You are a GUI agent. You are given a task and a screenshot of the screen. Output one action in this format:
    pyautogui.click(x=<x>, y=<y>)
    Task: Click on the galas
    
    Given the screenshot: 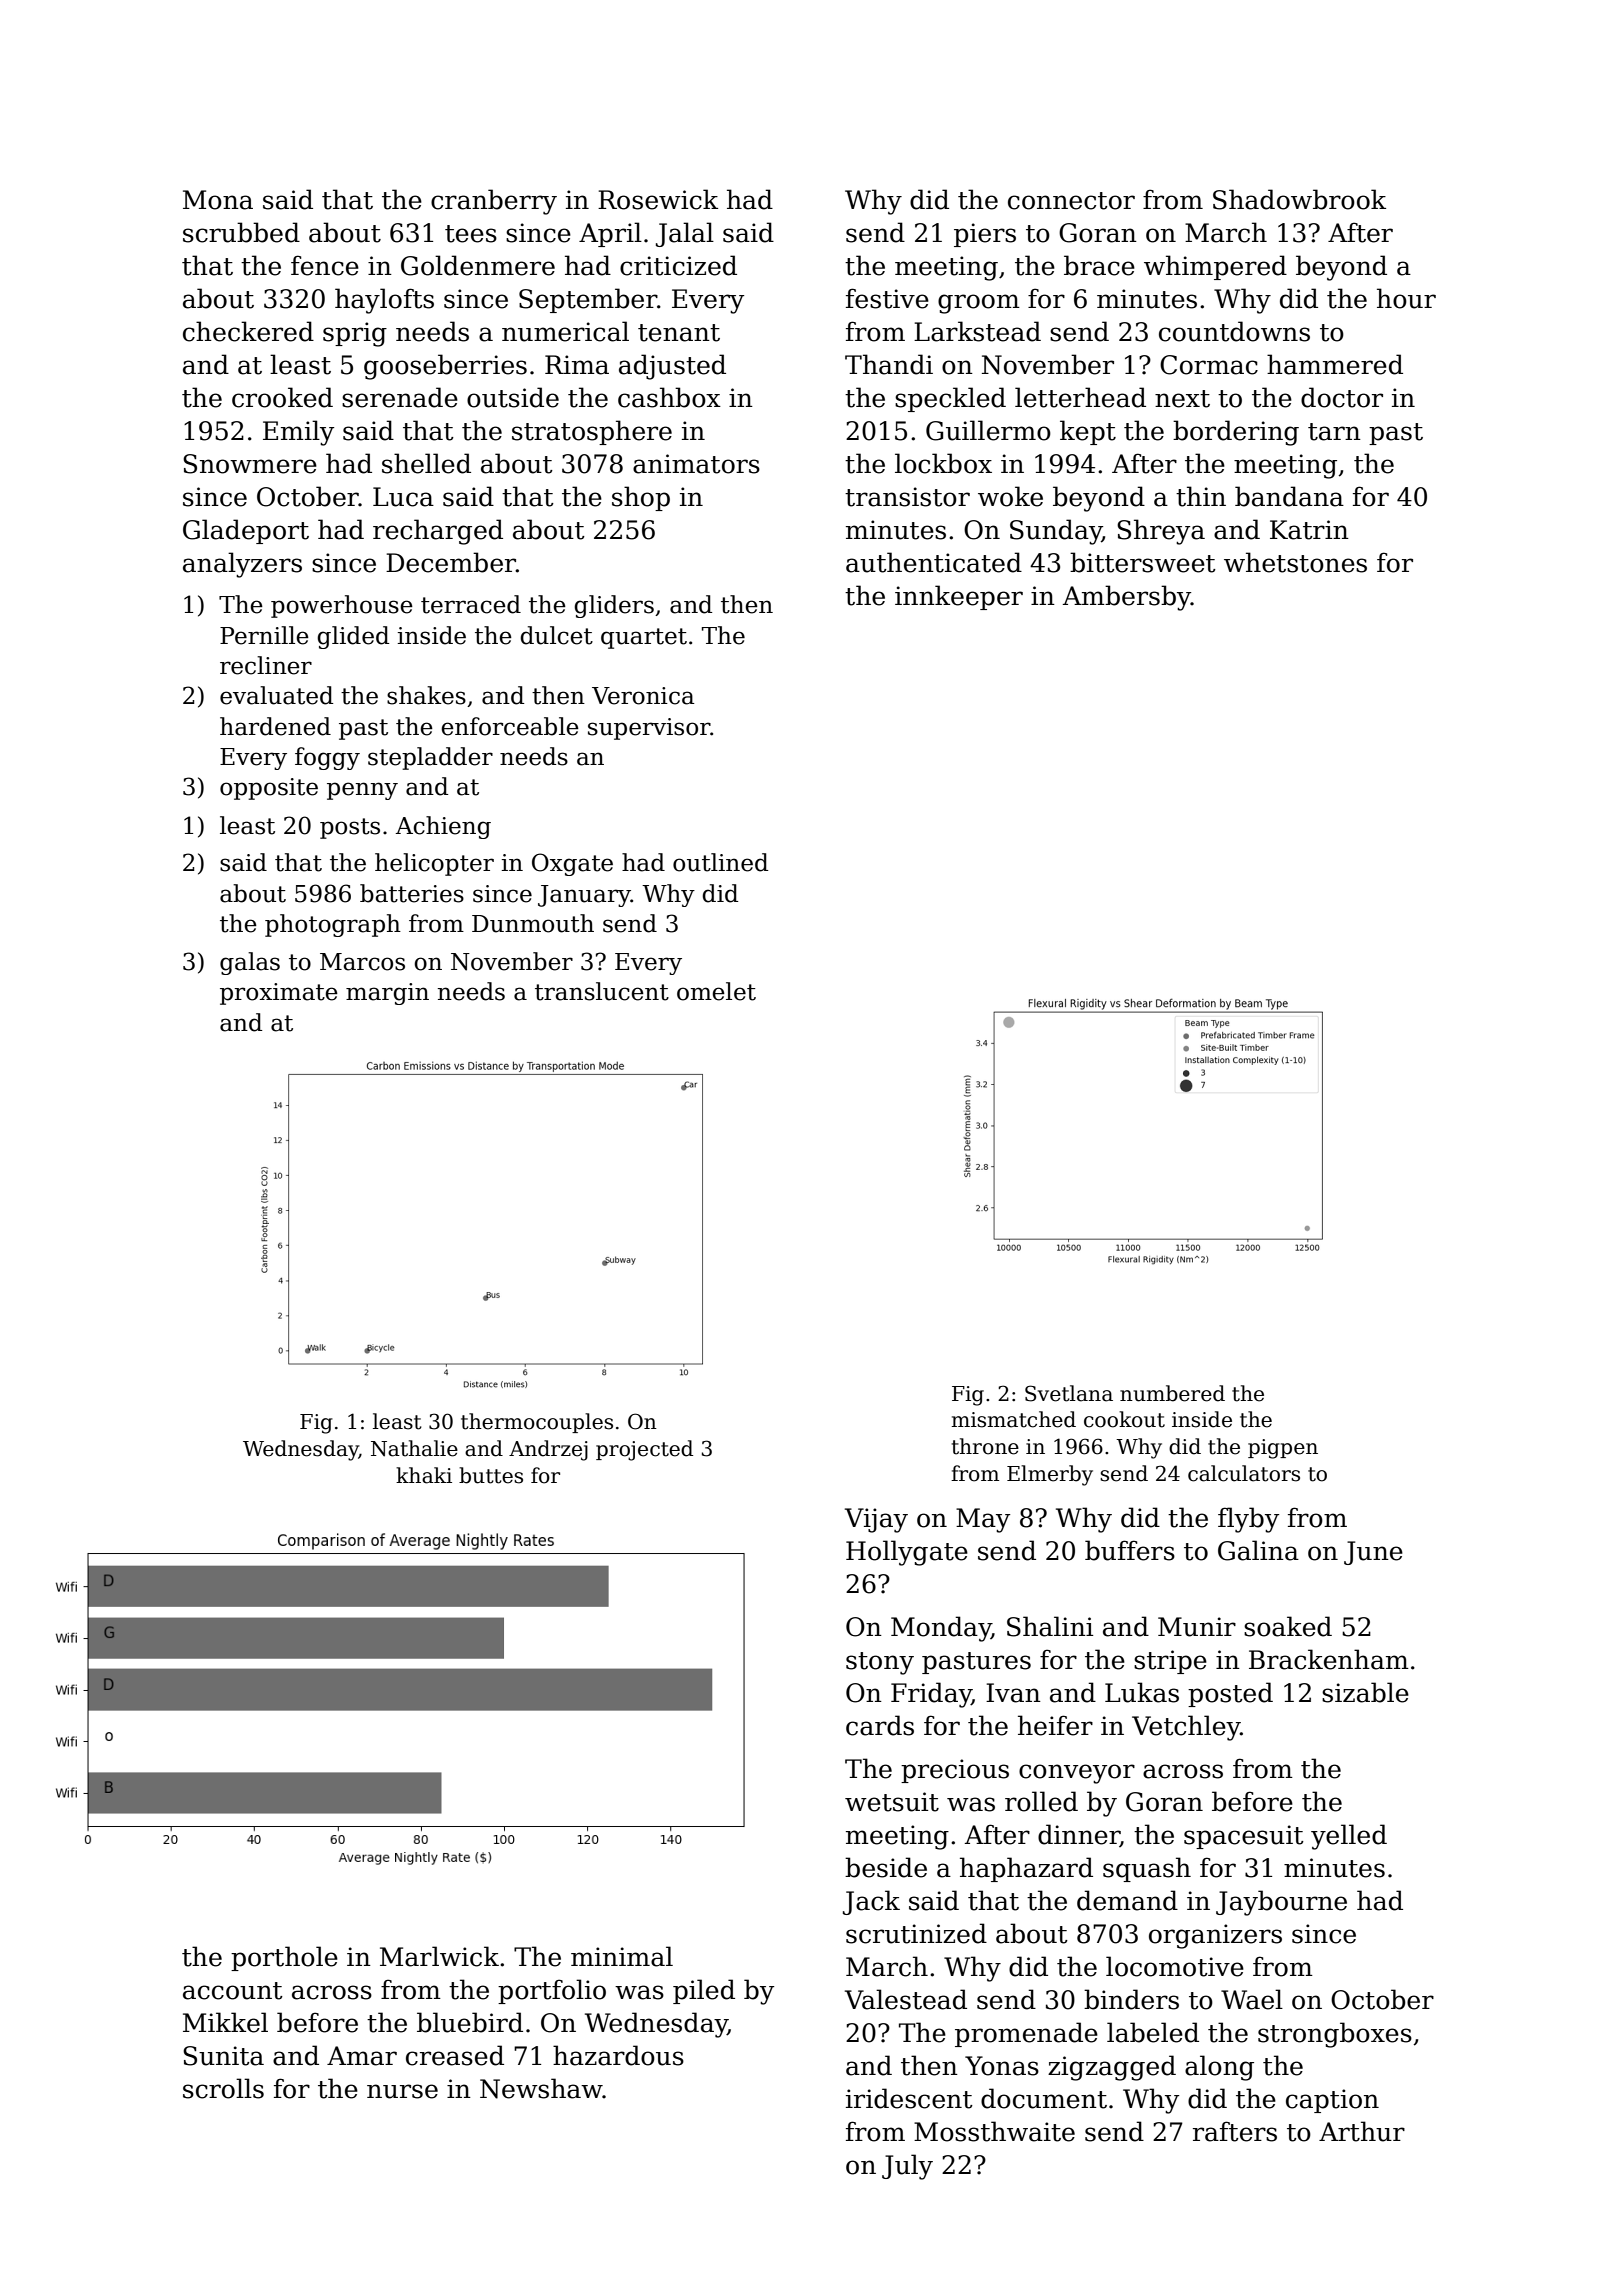 What is the action you would take?
    pyautogui.click(x=250, y=963)
